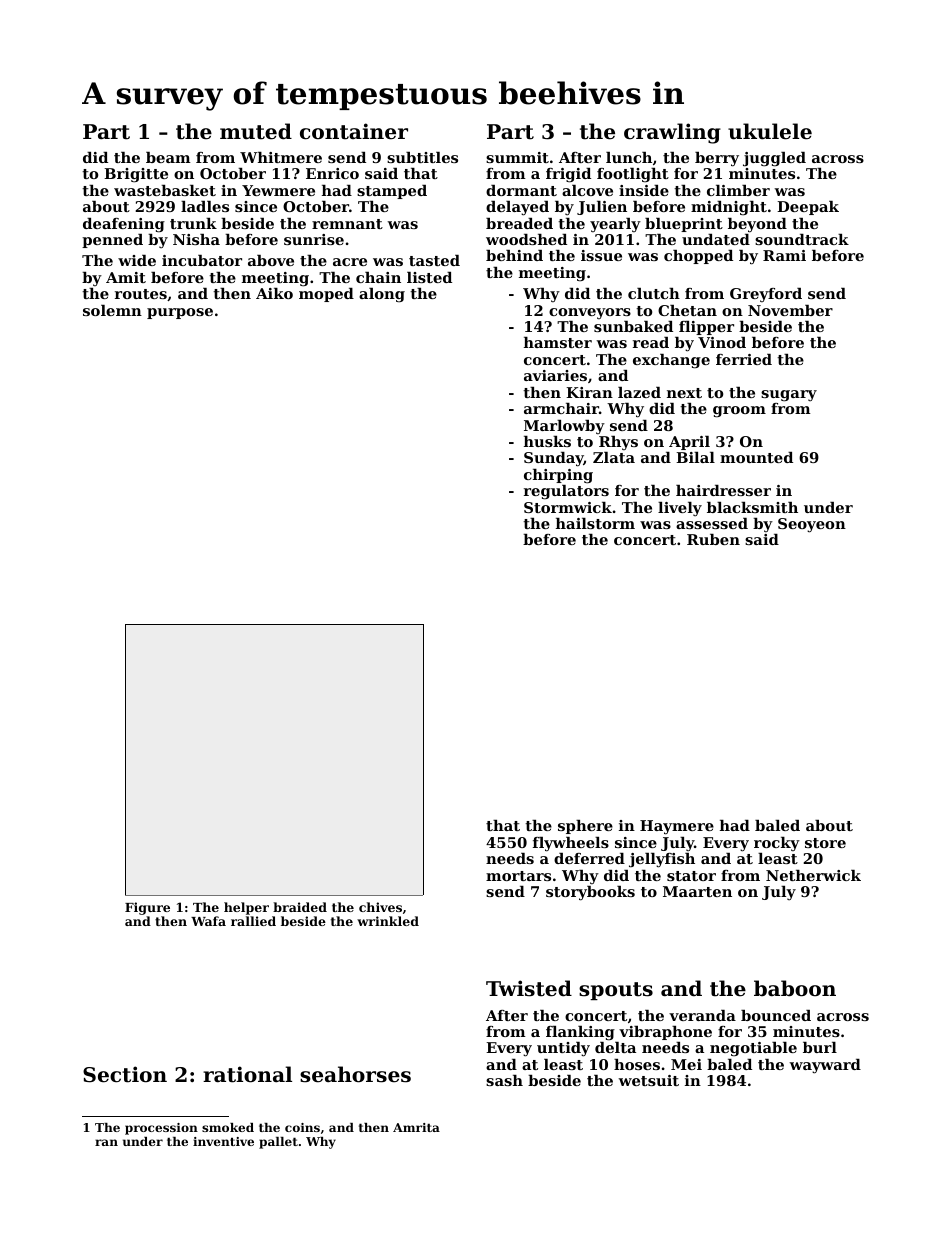 The width and height of the screenshot is (952, 1233). What do you see at coordinates (571, 844) in the screenshot?
I see `flywheels` at bounding box center [571, 844].
